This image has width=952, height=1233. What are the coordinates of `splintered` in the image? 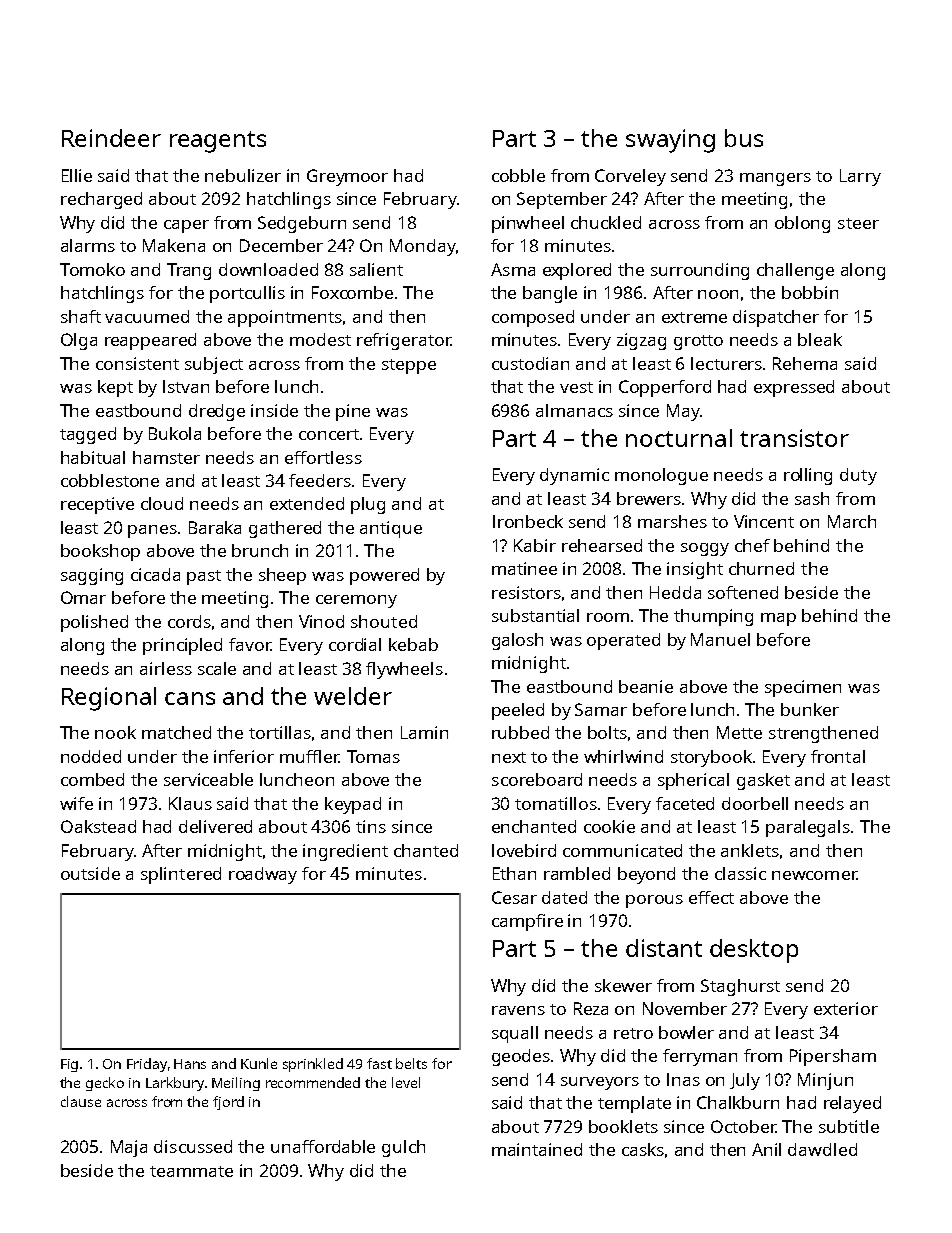 It's located at (181, 875).
